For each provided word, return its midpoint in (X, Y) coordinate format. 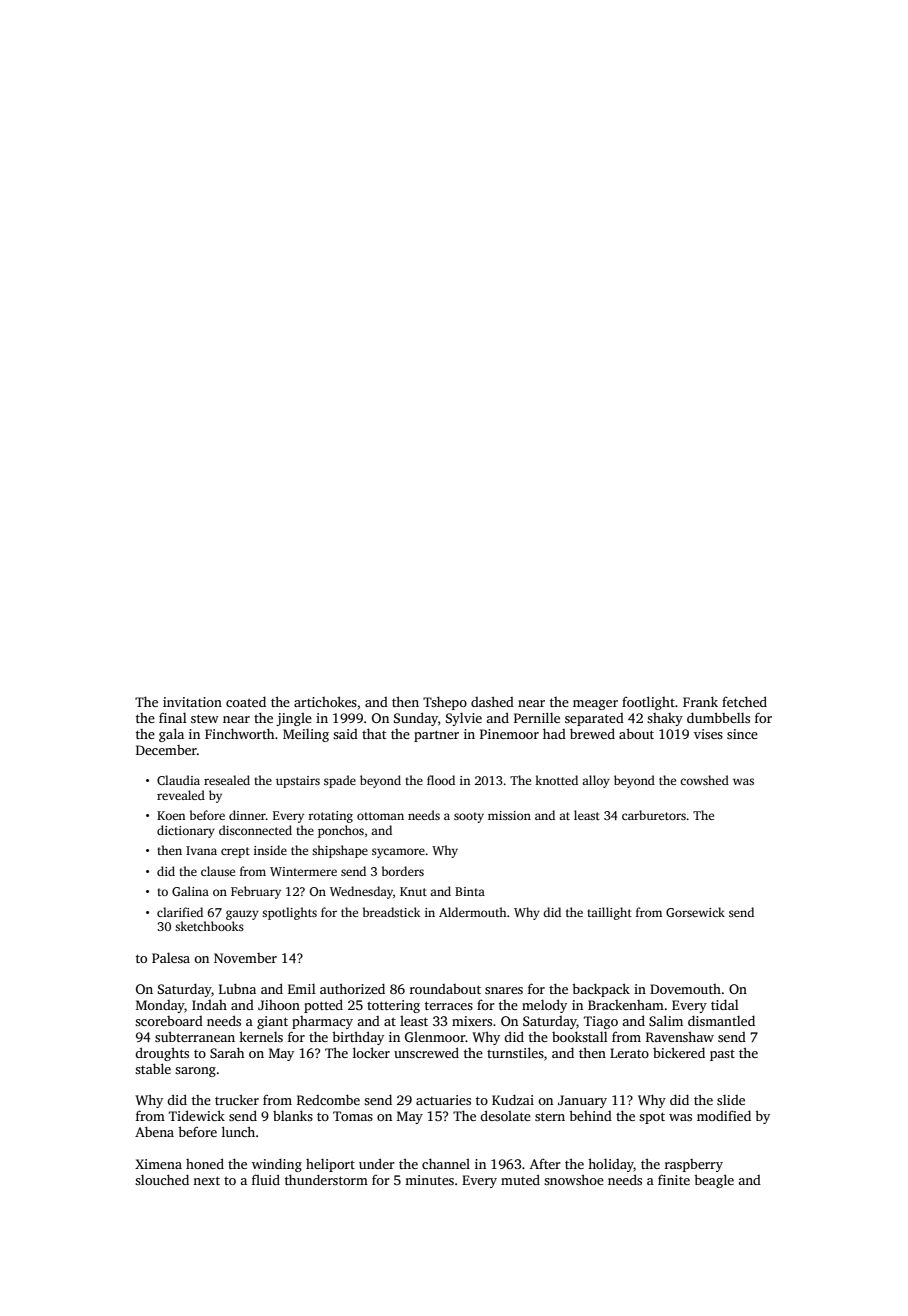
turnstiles (515, 1052)
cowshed (704, 780)
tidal (725, 1004)
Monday (160, 1006)
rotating (330, 817)
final (173, 717)
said (345, 734)
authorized (352, 988)
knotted (556, 780)
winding (277, 1165)
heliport (330, 1165)
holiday (611, 1165)
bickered (679, 1052)
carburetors (654, 815)
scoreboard (169, 1021)
